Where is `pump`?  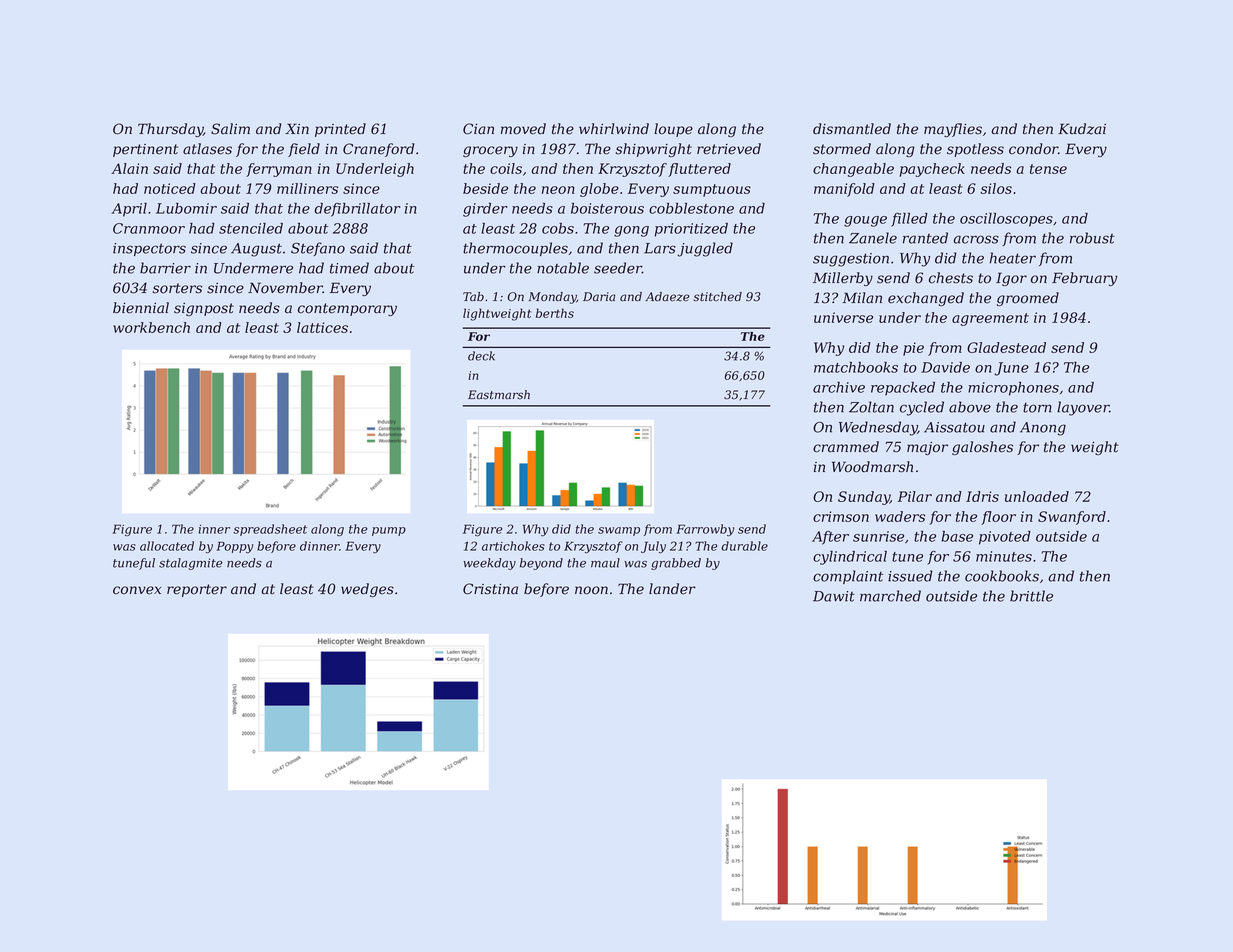 pump is located at coordinates (389, 531).
